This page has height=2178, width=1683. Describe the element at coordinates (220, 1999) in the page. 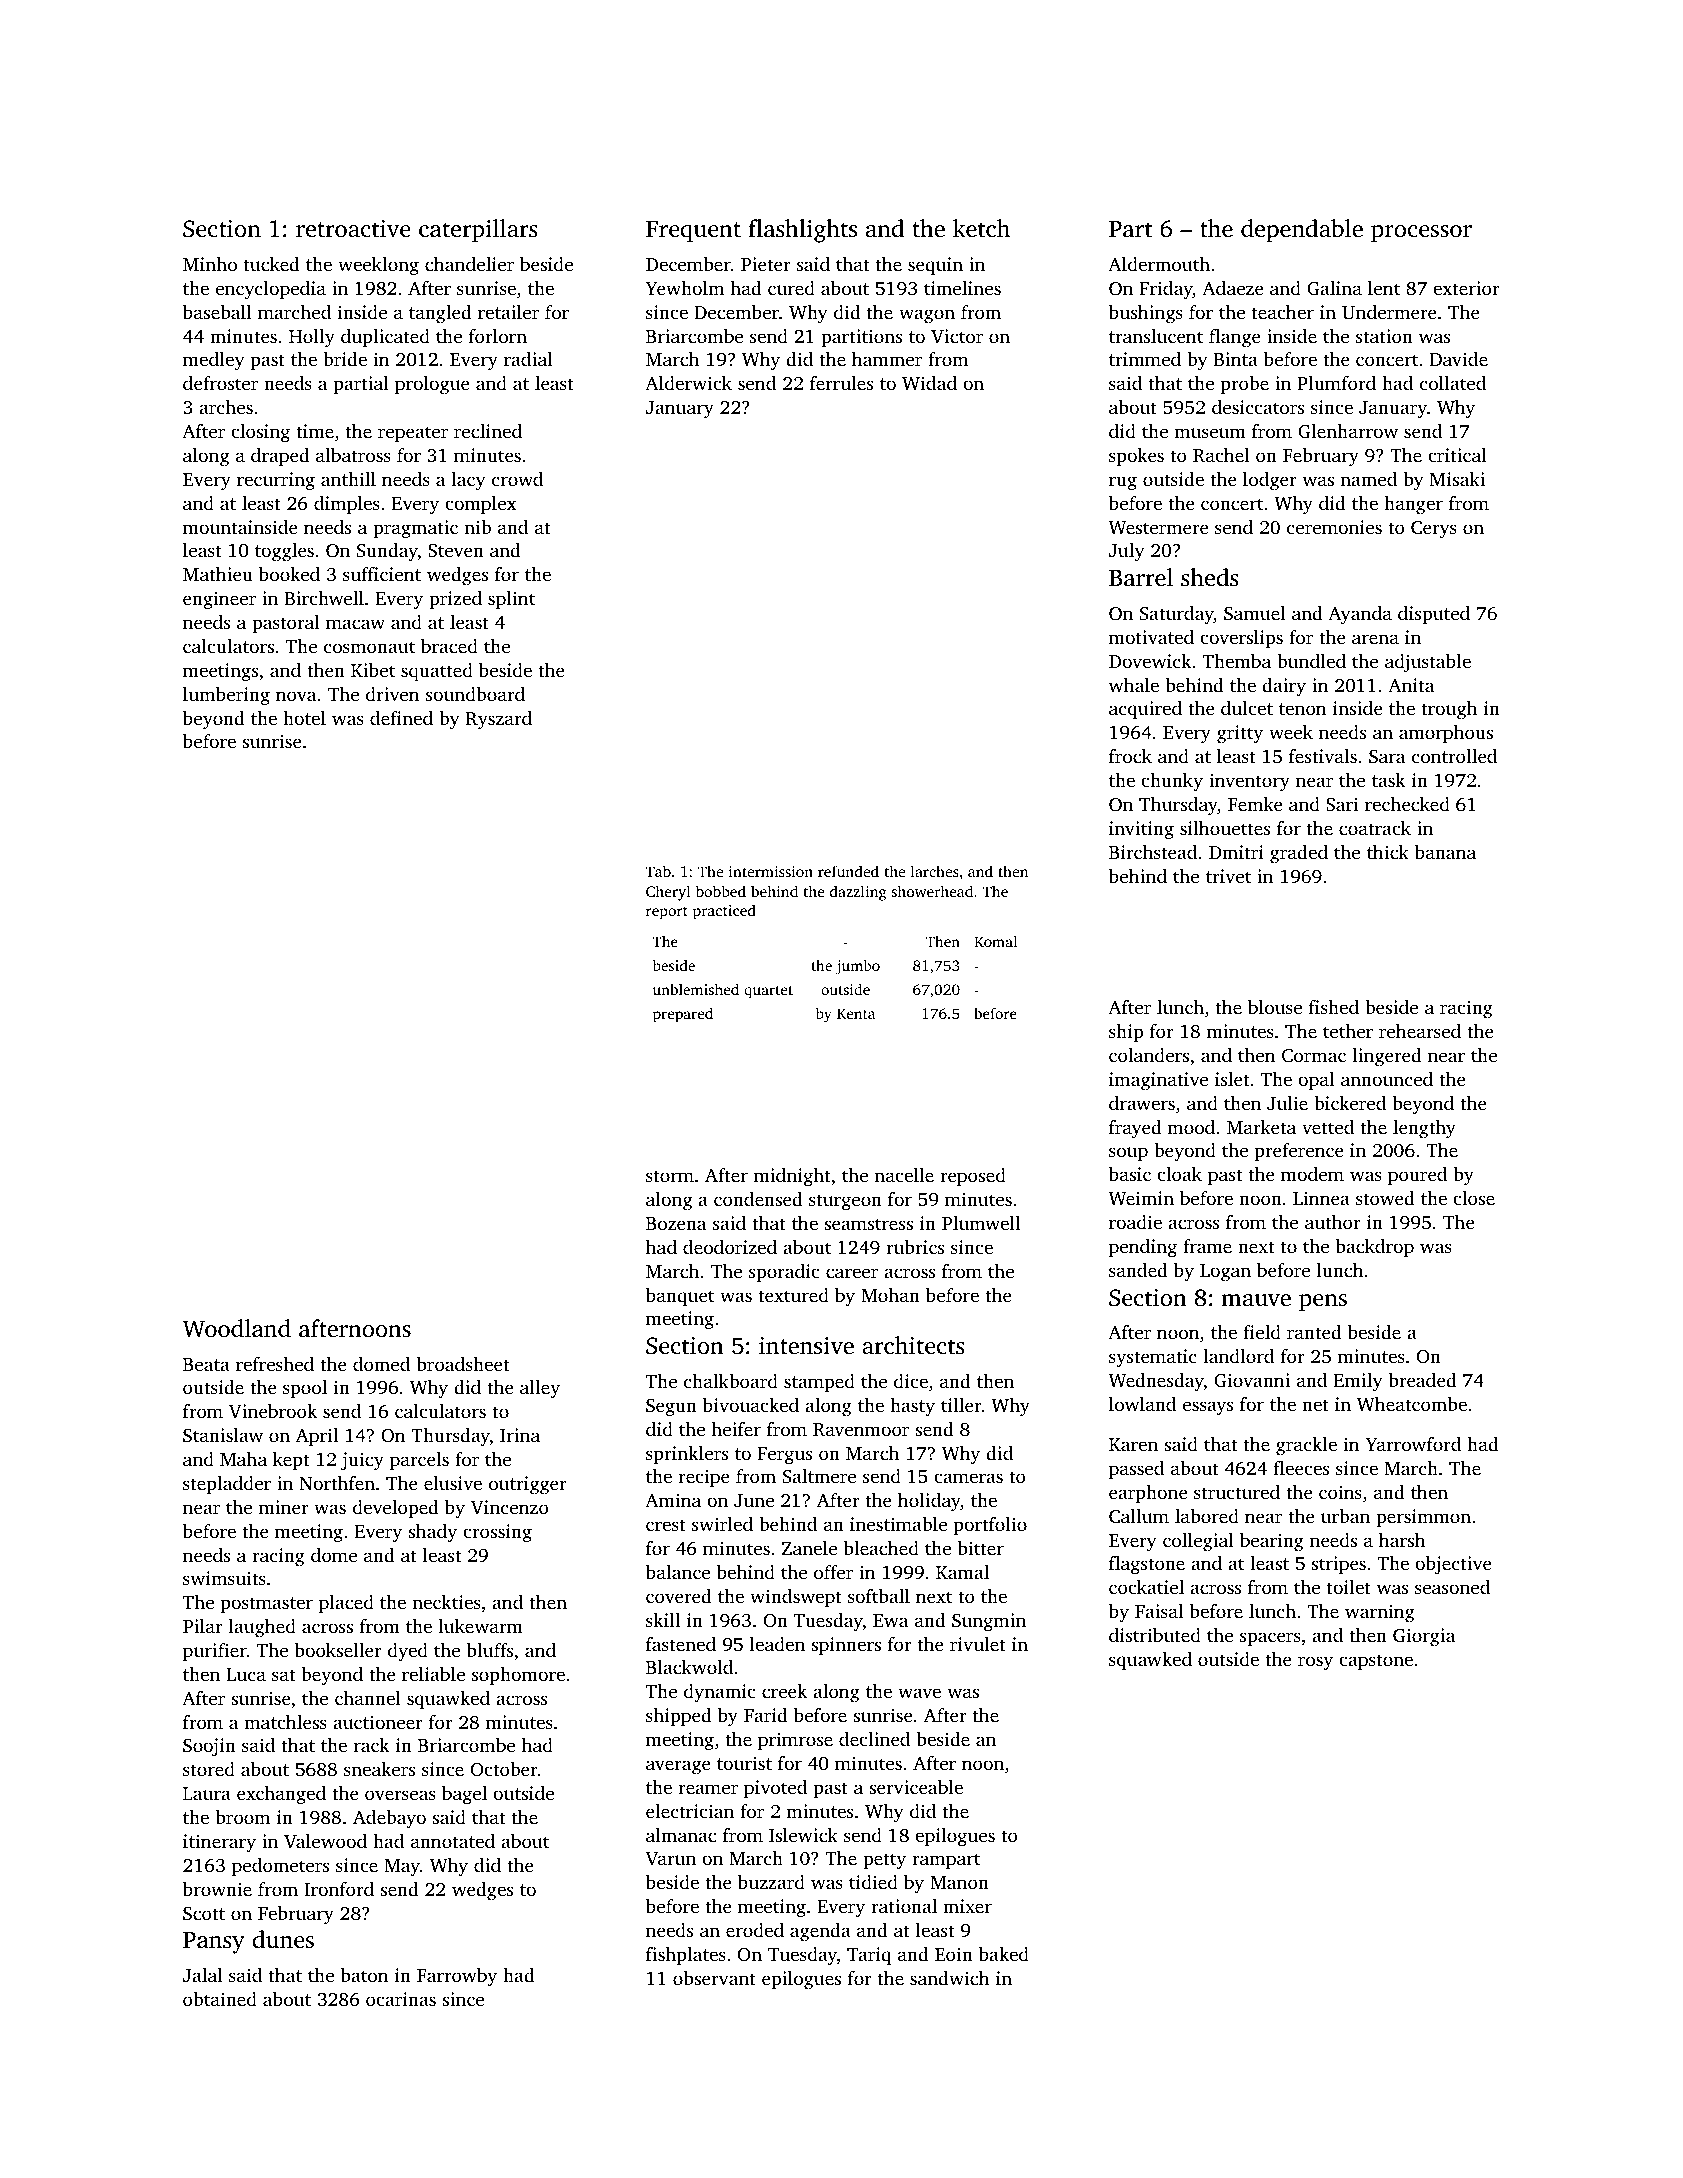

I see `obtained` at that location.
